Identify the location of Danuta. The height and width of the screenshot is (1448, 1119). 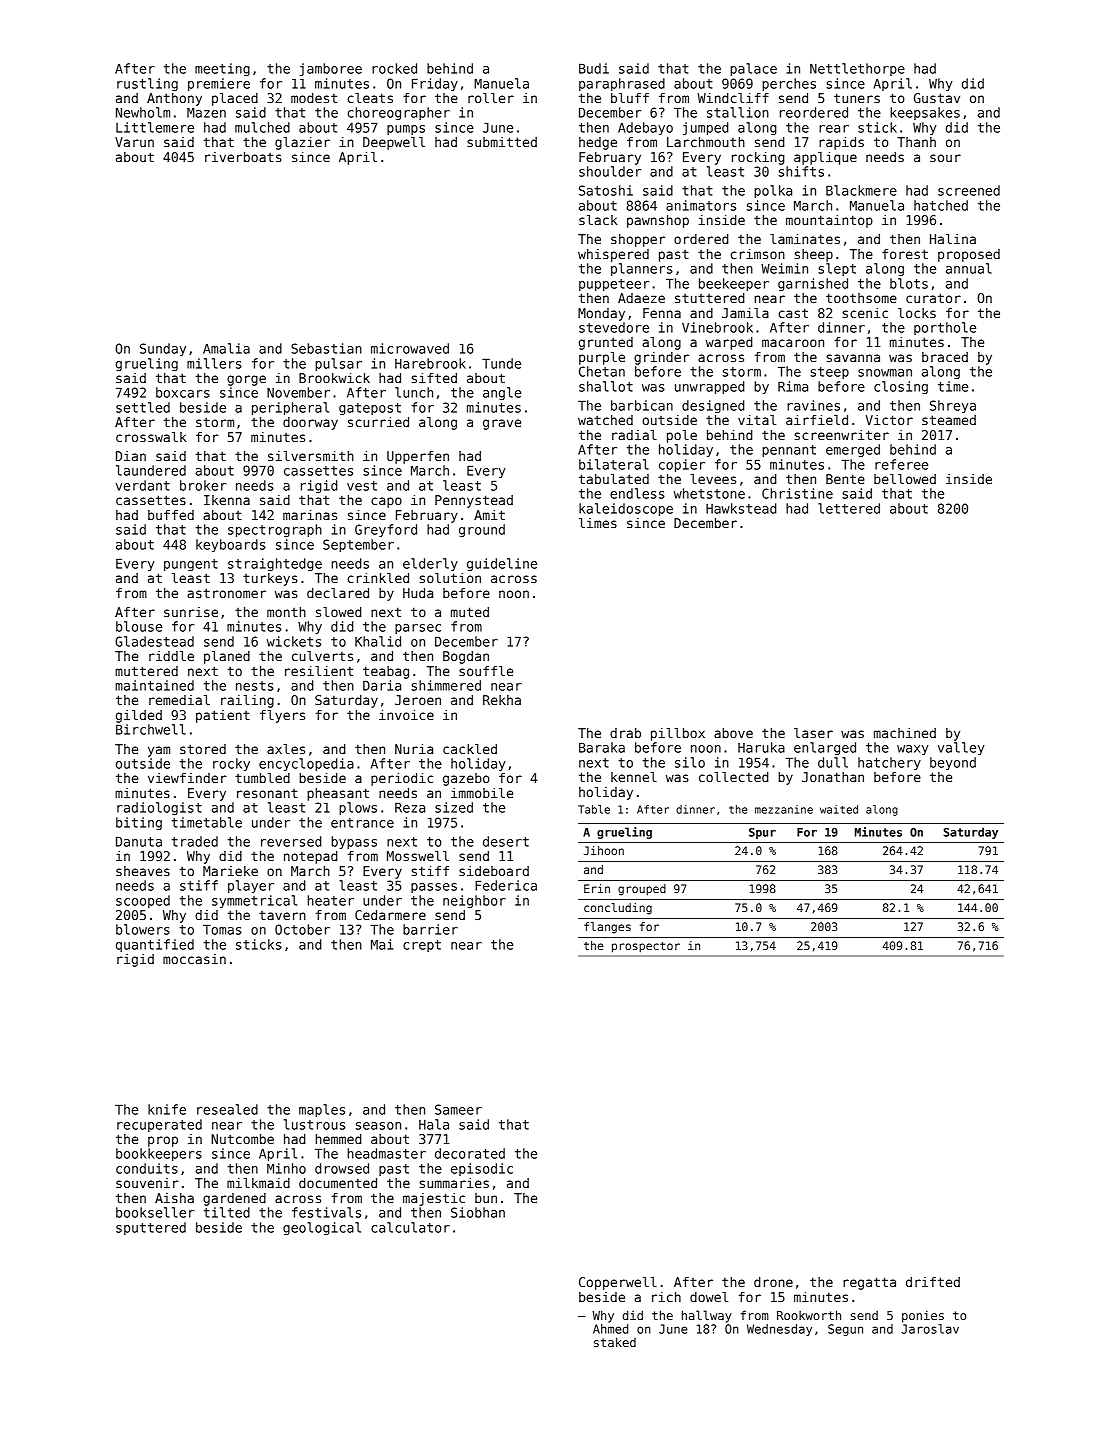
(139, 841).
